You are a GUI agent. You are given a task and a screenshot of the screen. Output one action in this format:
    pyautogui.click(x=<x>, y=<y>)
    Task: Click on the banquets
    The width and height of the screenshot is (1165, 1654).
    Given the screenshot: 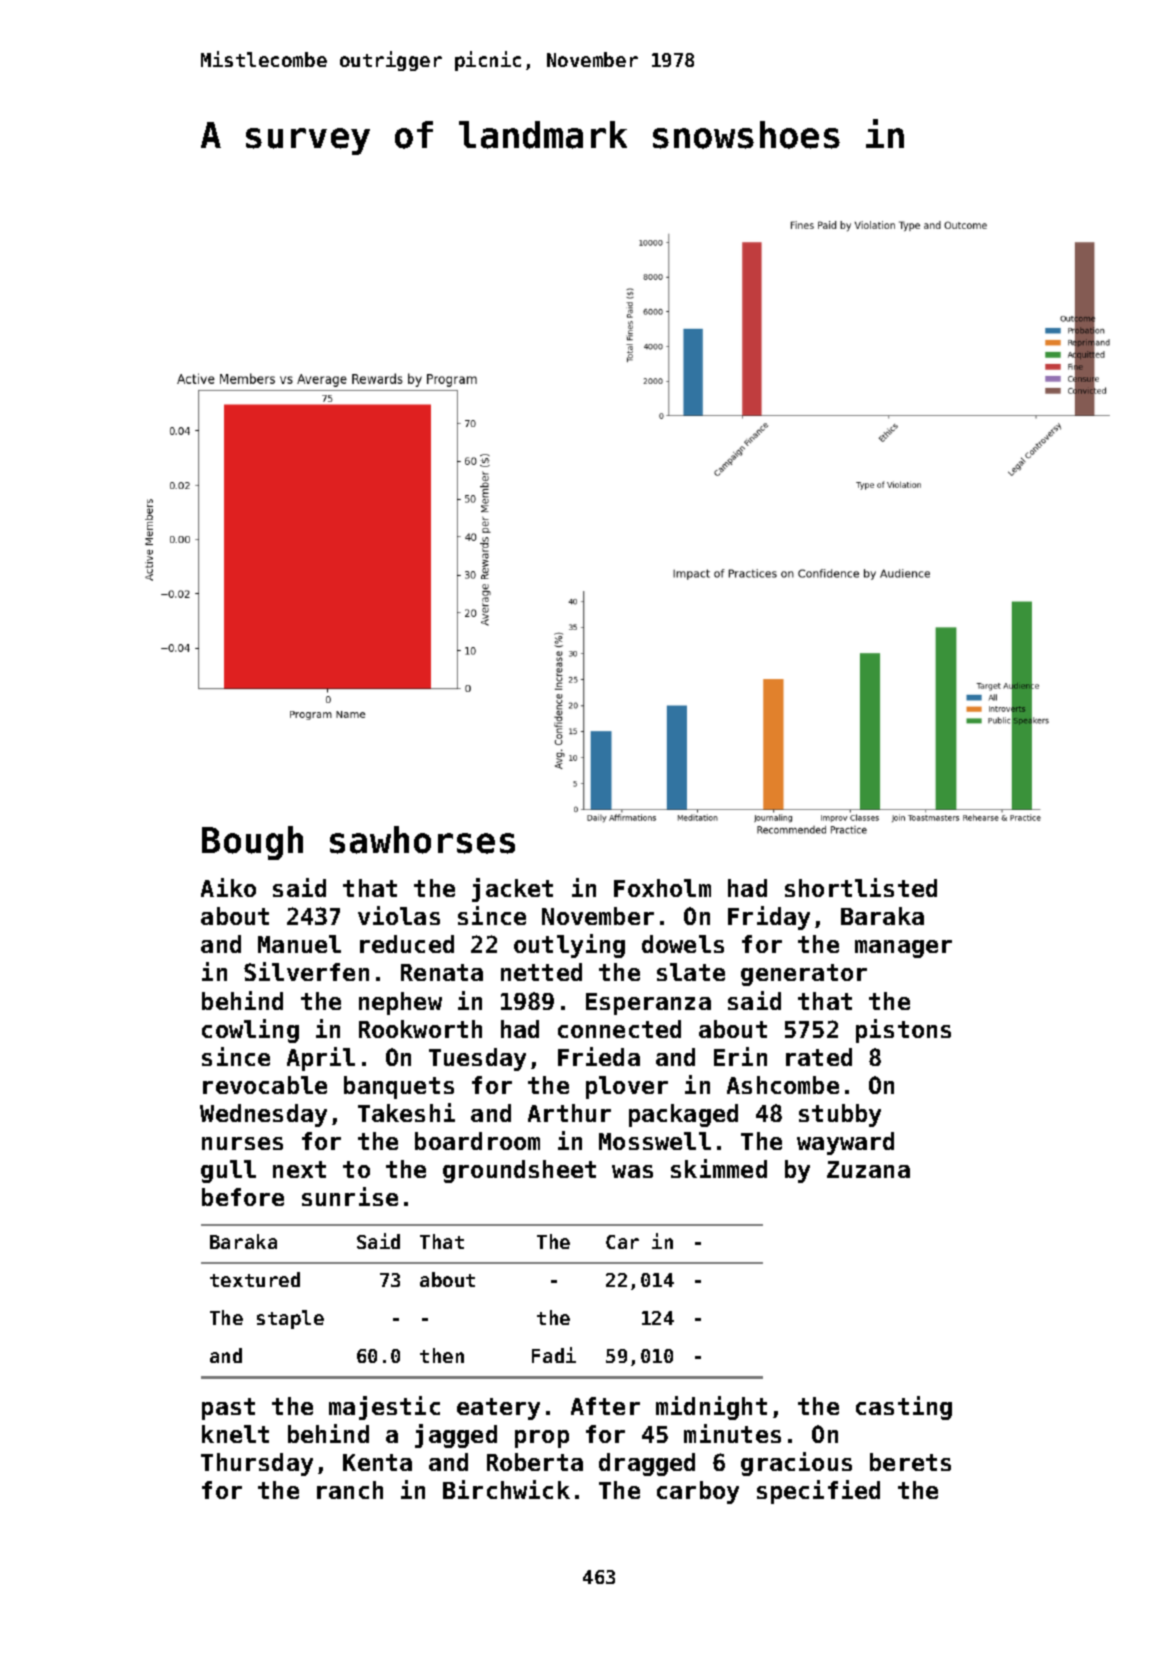 What is the action you would take?
    pyautogui.click(x=399, y=1087)
